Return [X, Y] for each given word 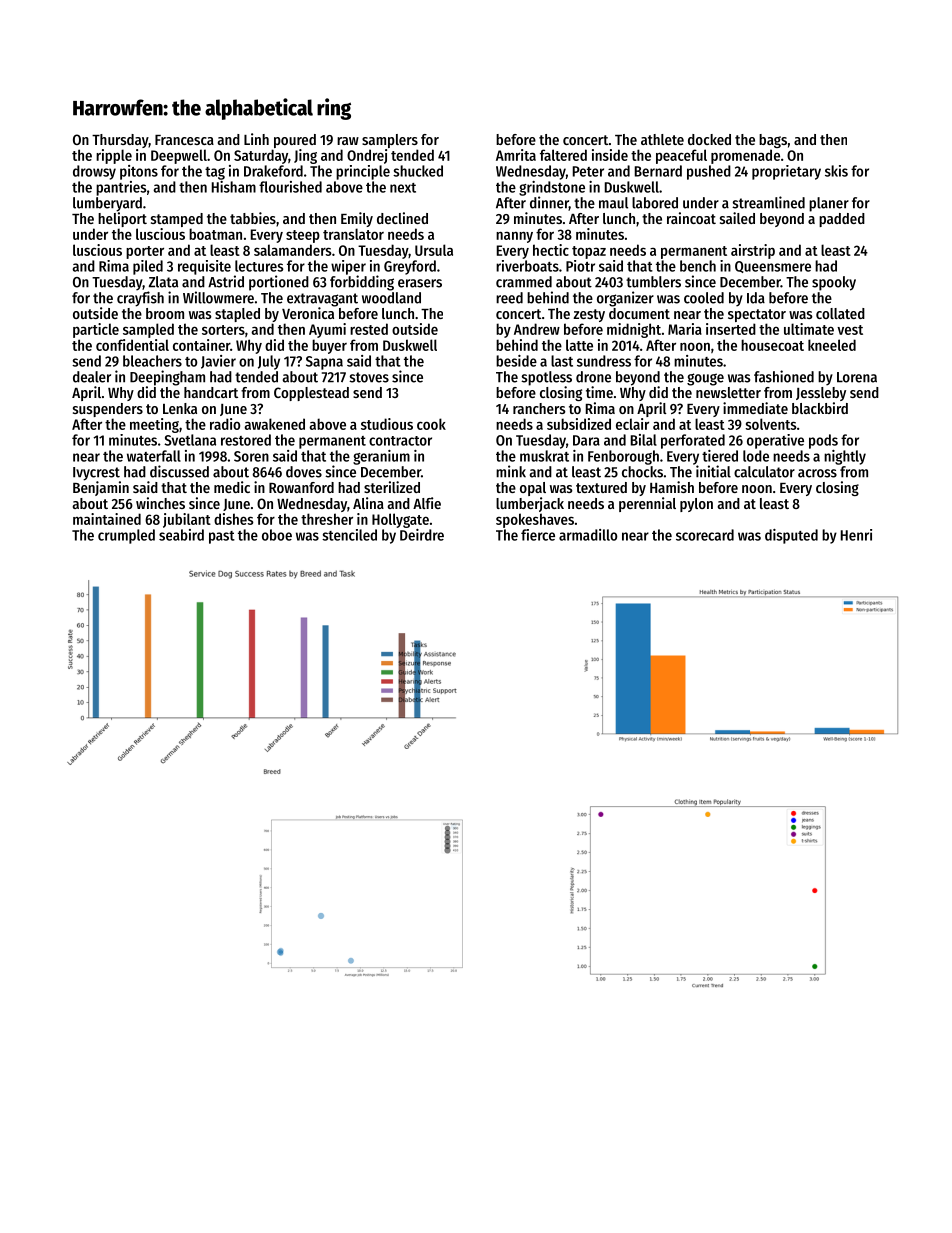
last [562, 361]
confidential [132, 345]
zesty [589, 315]
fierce [538, 535]
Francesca [184, 140]
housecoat [772, 345]
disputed [791, 536]
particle [96, 330]
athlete [662, 139]
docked [709, 139]
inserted [731, 329]
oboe [277, 535]
